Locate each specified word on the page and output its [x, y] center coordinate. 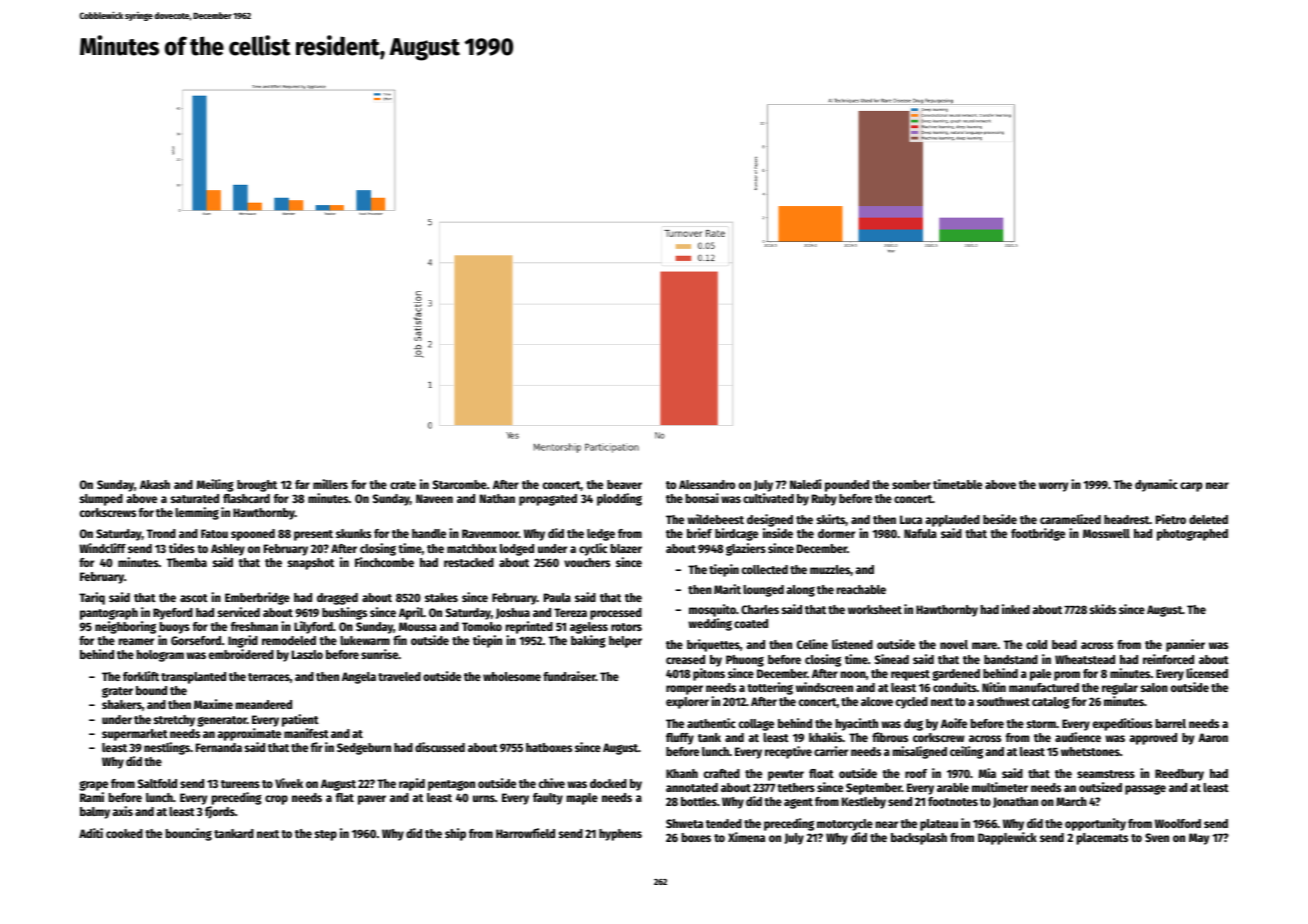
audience [1078, 737]
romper [684, 690]
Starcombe [460, 484]
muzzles [830, 569]
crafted [722, 773]
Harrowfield [525, 833]
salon [1154, 687]
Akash [155, 484]
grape [93, 786]
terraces [269, 677]
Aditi [91, 833]
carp [1191, 487]
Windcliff [102, 548]
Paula [557, 597]
